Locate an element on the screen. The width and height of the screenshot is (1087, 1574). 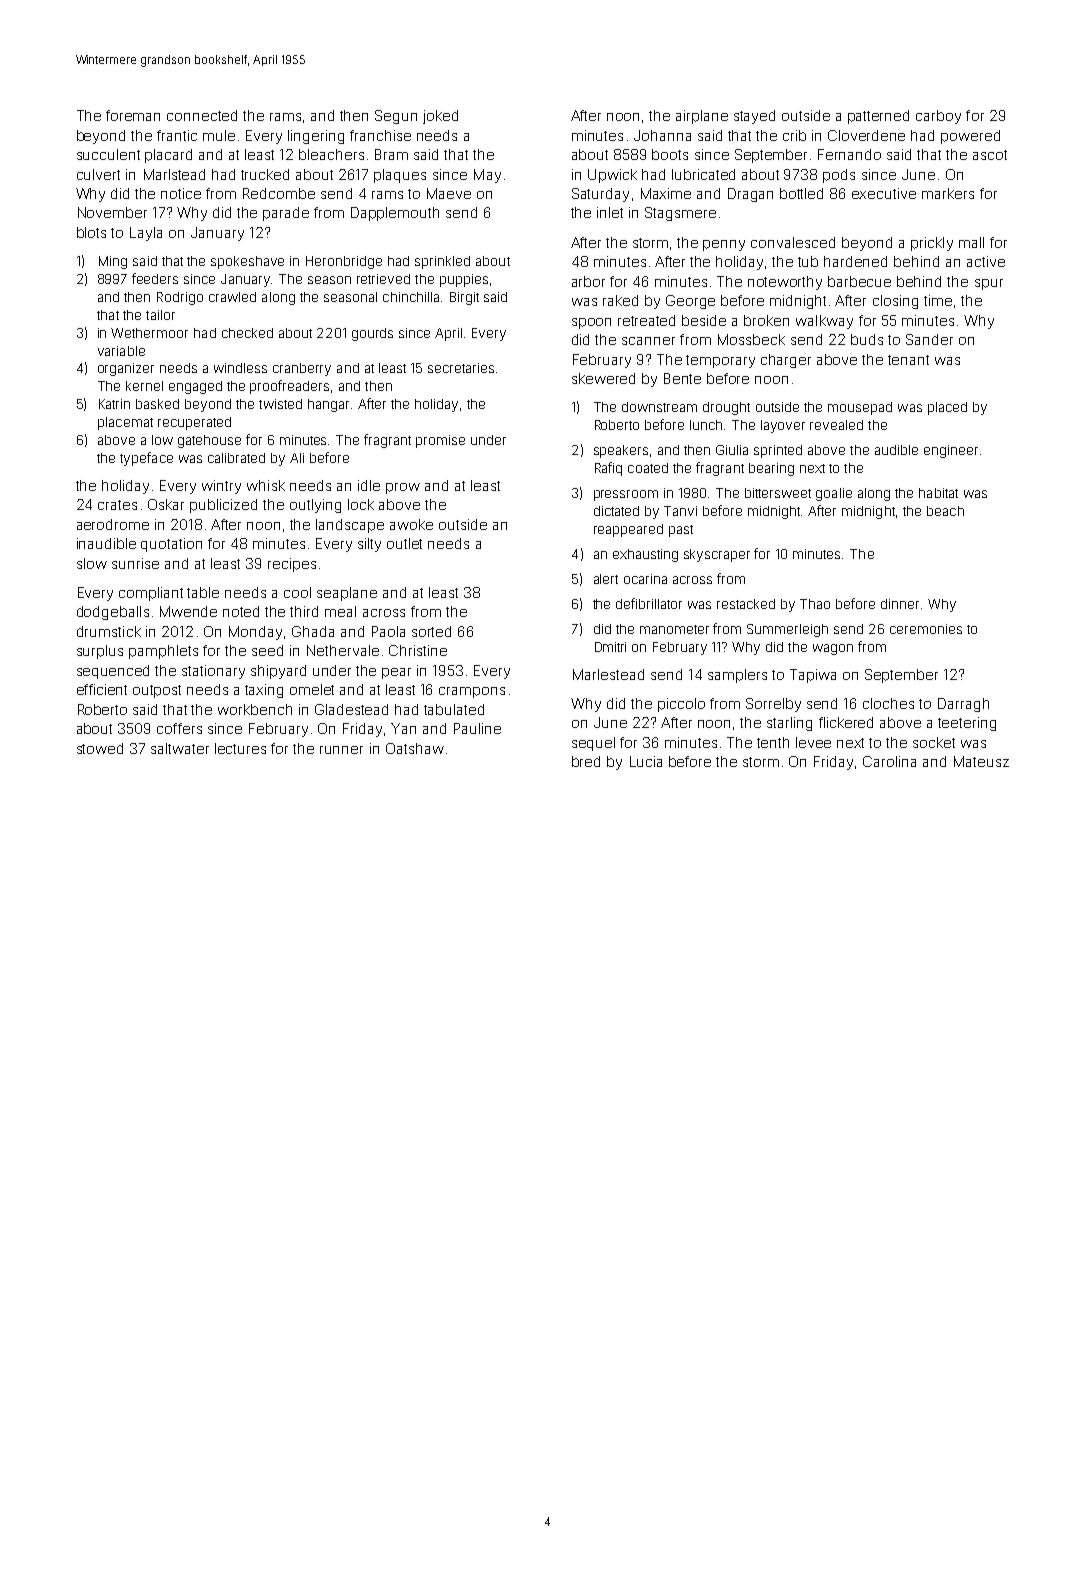
Sander is located at coordinates (929, 339).
